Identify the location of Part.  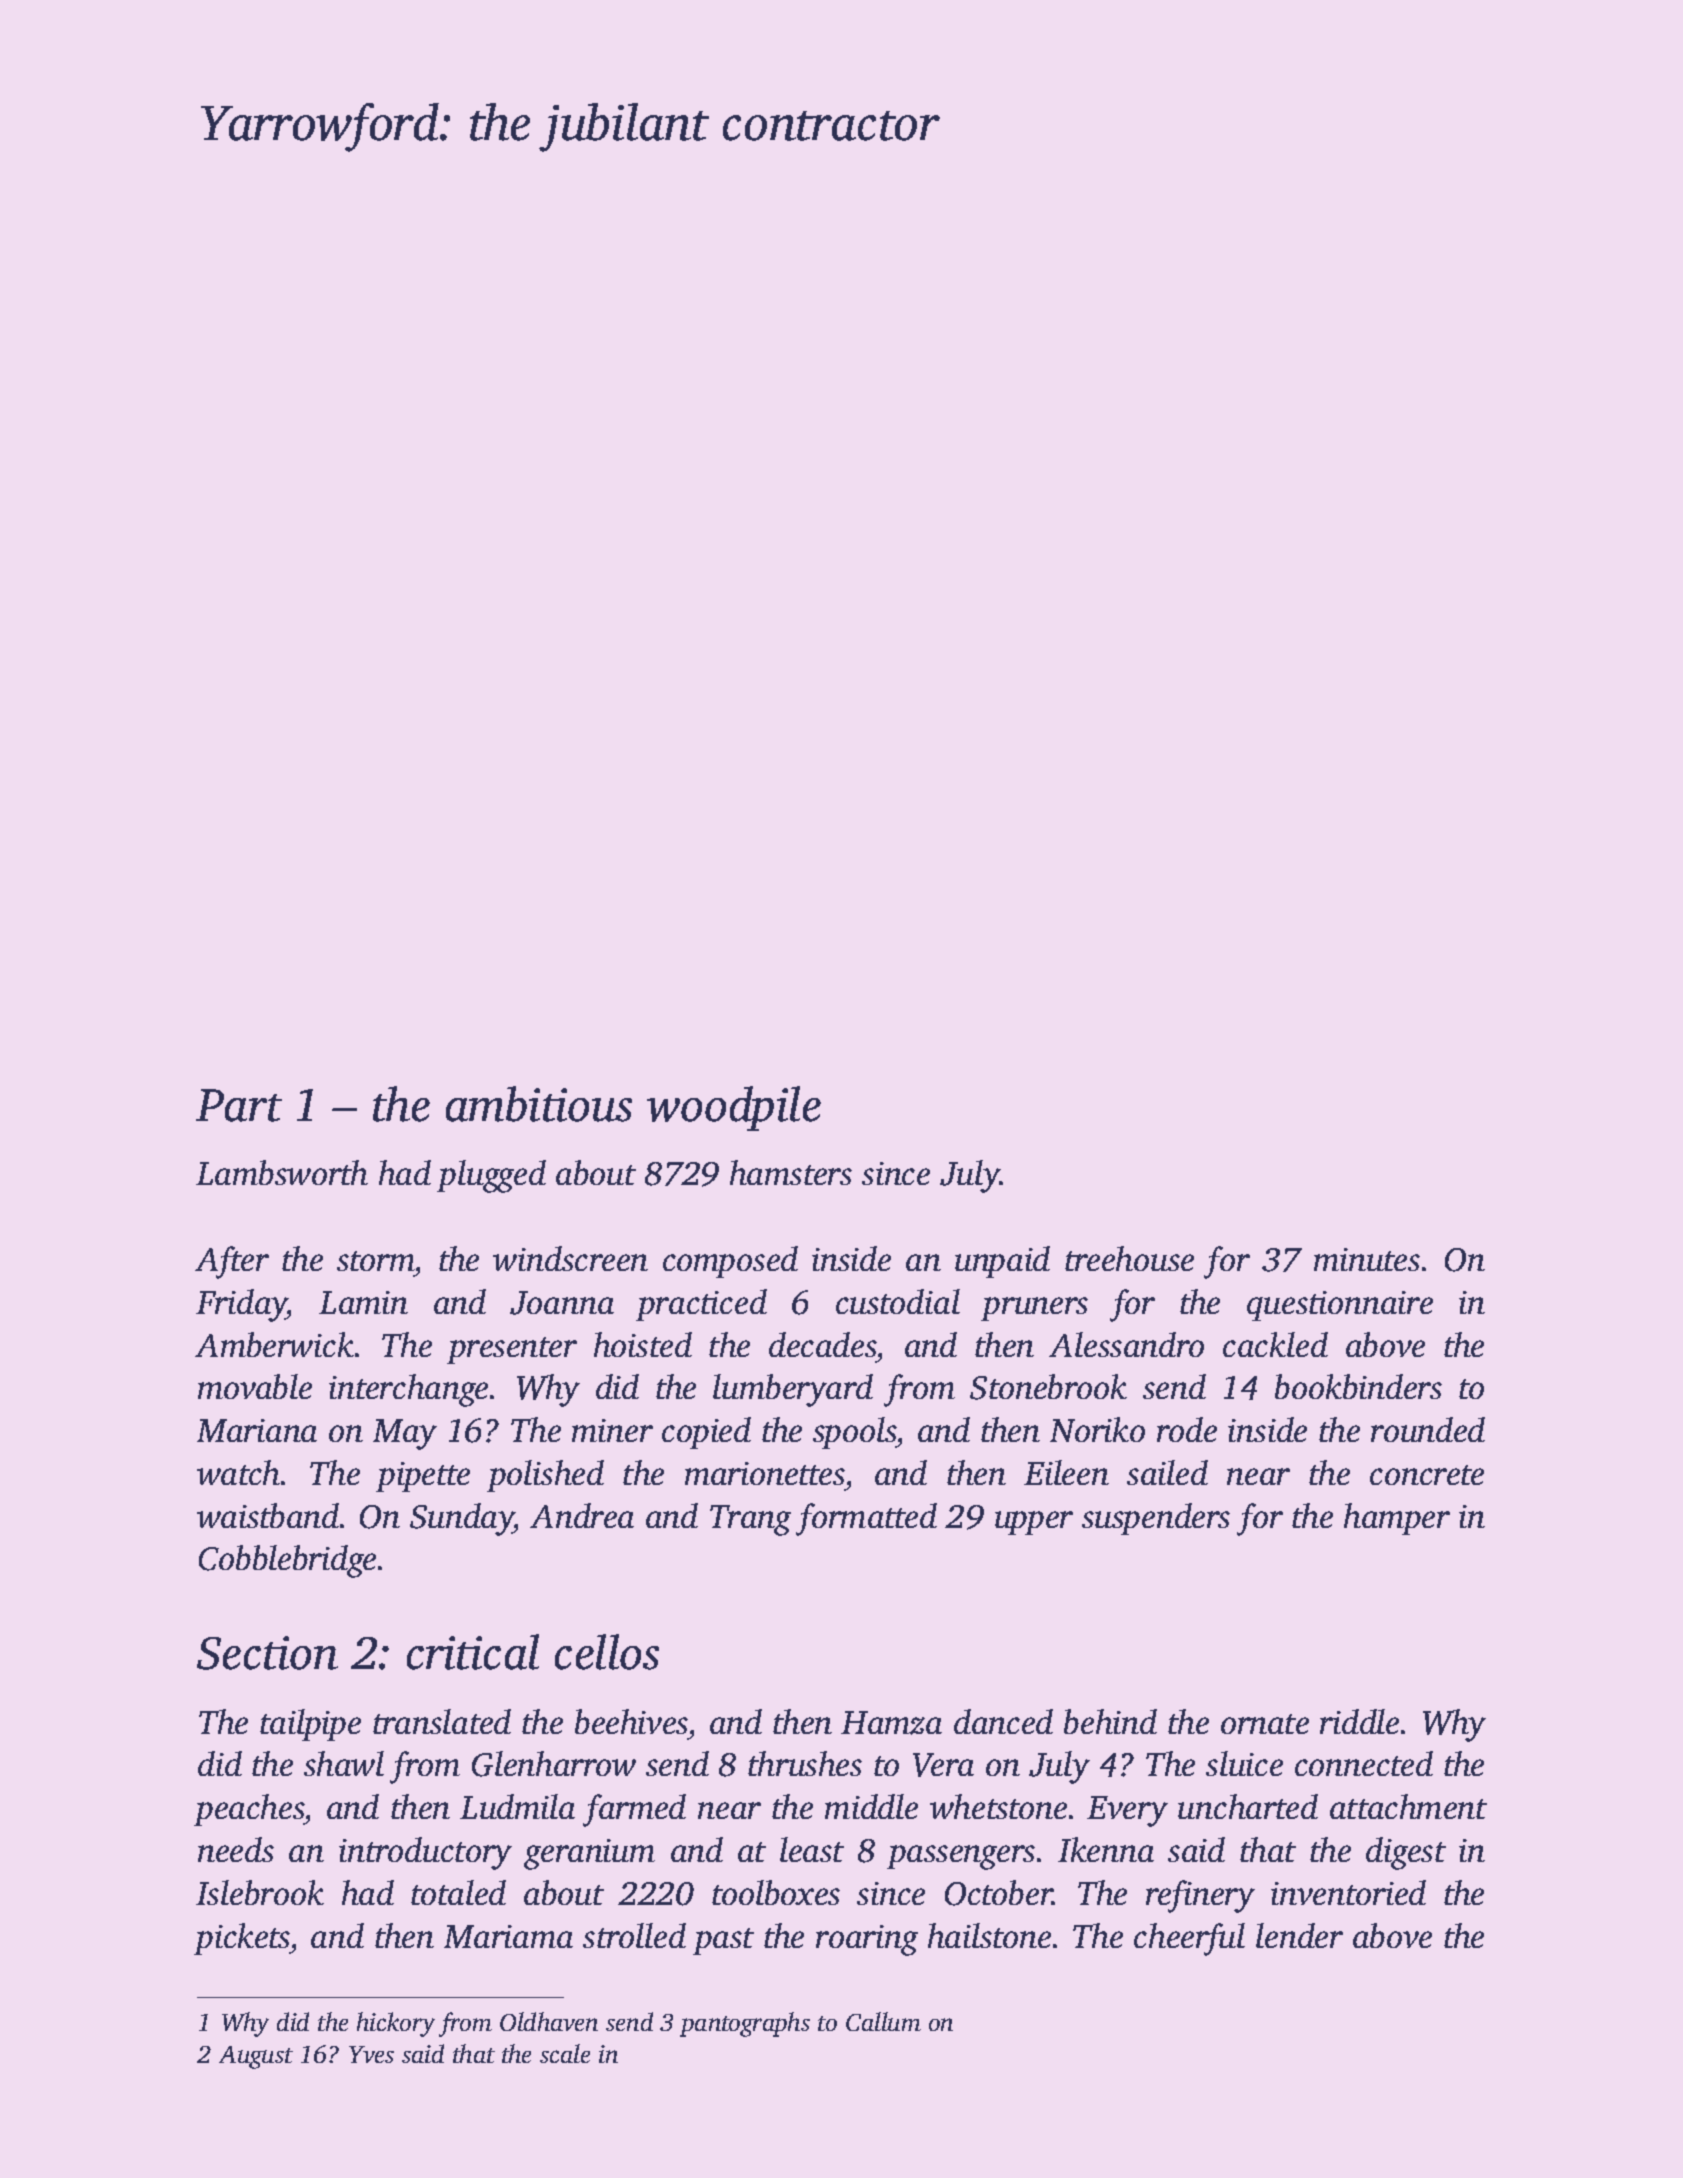
(239, 1105).
